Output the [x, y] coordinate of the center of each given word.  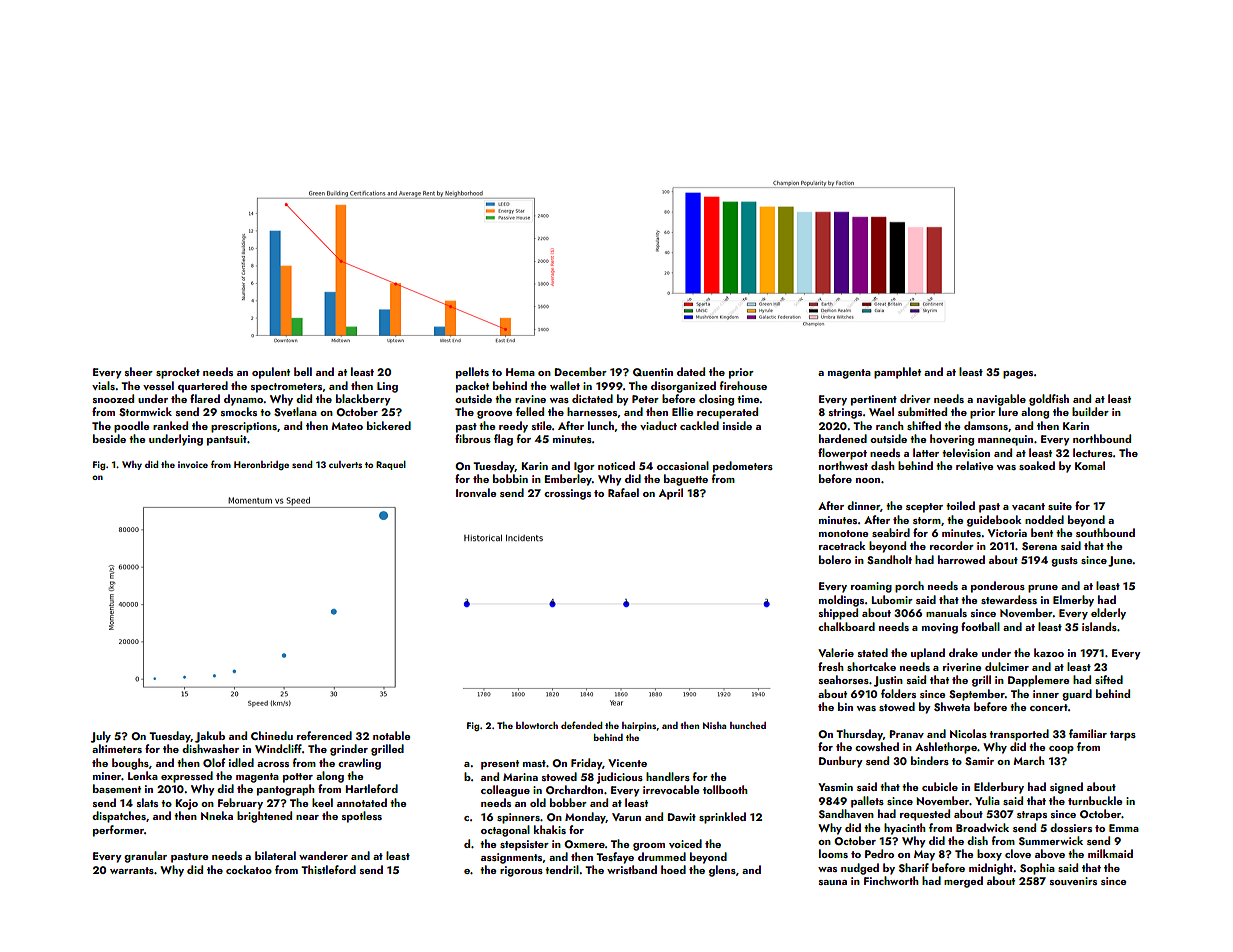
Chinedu [272, 735]
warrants [132, 870]
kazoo [1049, 652]
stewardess [1009, 599]
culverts [345, 464]
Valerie [836, 652]
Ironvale [476, 492]
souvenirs [1073, 881]
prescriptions [244, 427]
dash [883, 465]
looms [833, 853]
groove [494, 415]
